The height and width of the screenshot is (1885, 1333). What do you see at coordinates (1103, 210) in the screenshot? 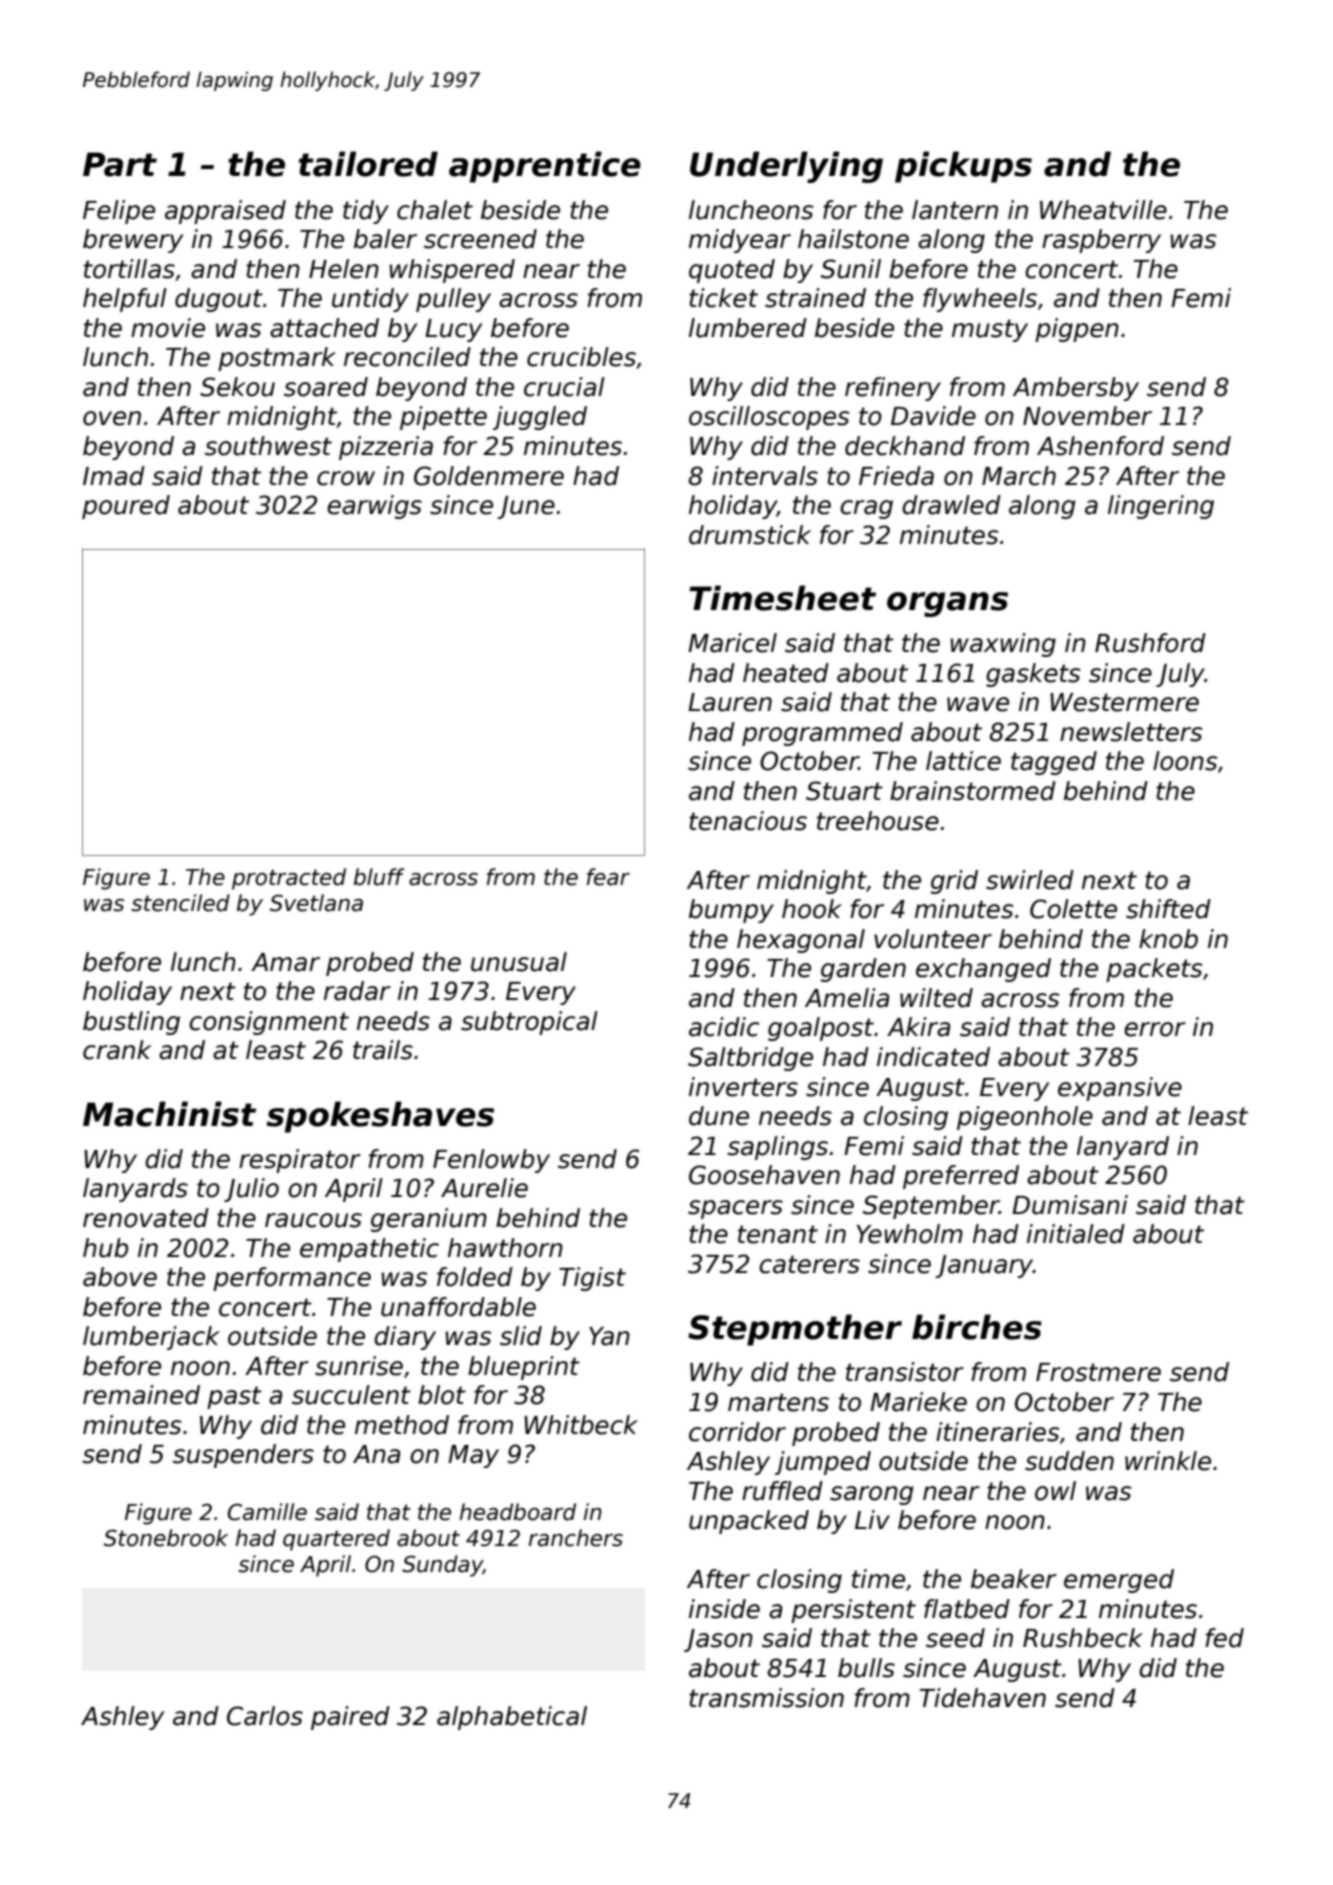
I see `Wheatville` at bounding box center [1103, 210].
